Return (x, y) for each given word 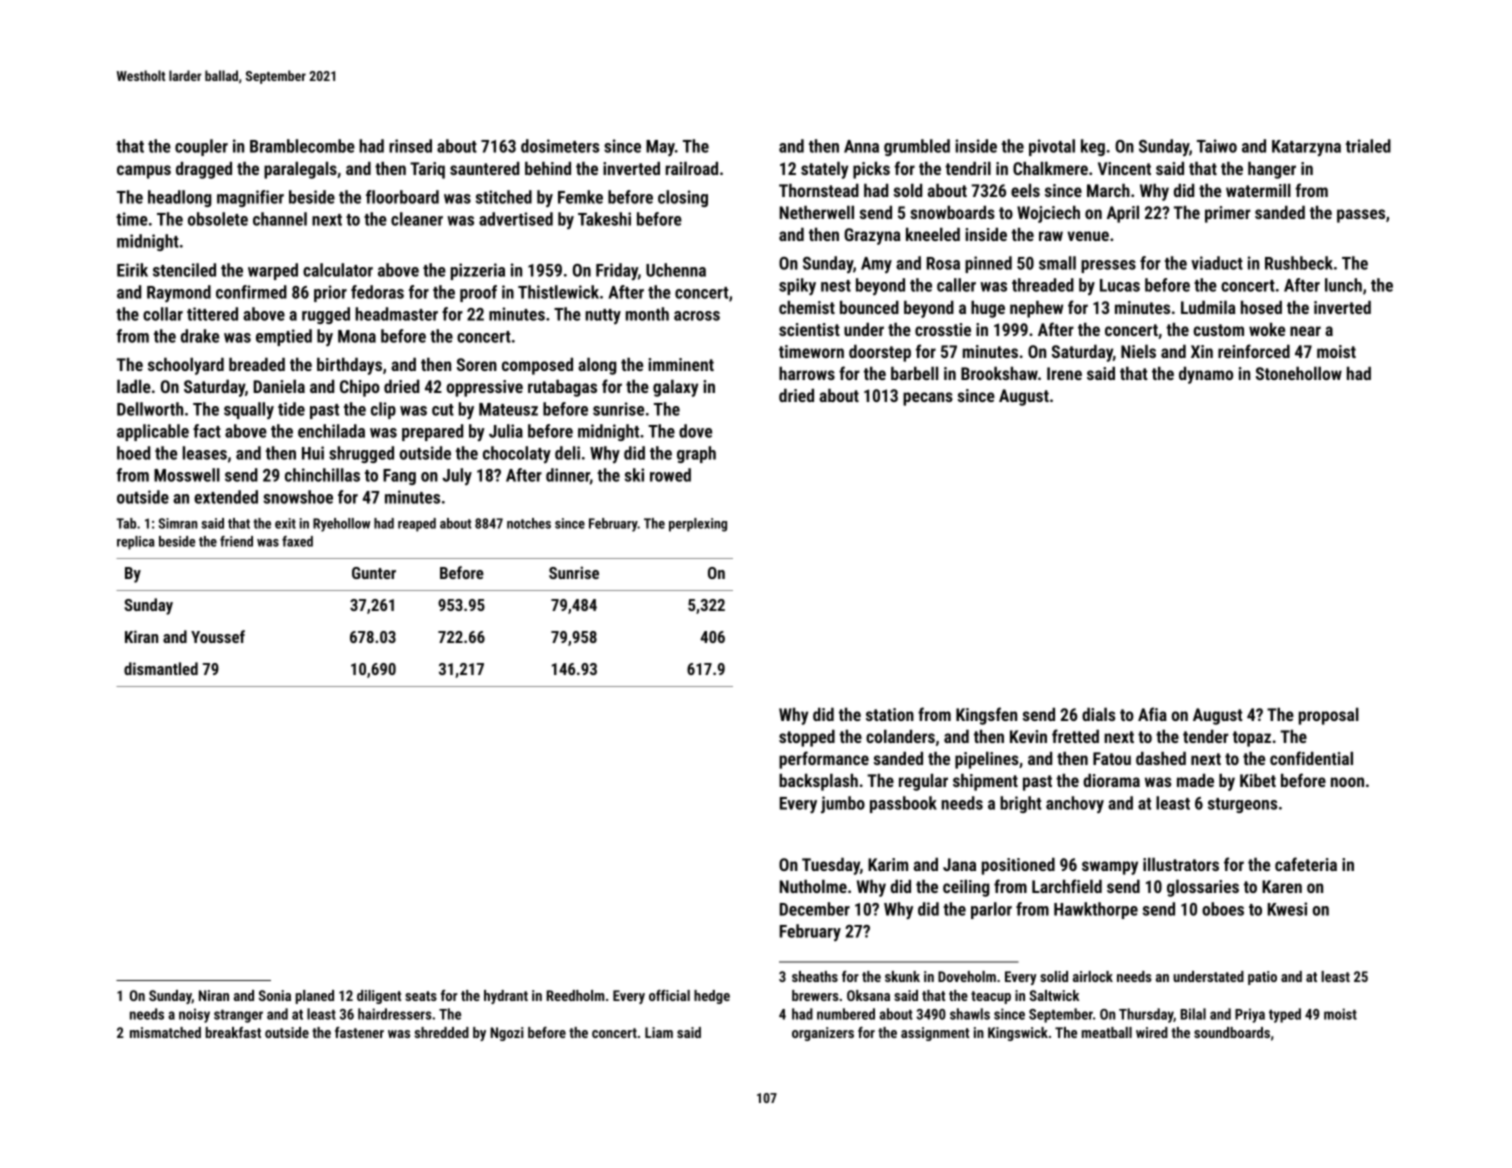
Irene (1064, 373)
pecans (928, 399)
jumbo (843, 804)
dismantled (161, 668)
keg (1093, 147)
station (890, 714)
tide (291, 409)
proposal (1329, 716)
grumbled (917, 147)
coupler (201, 147)
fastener (359, 1032)
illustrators (1181, 864)
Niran (214, 995)
